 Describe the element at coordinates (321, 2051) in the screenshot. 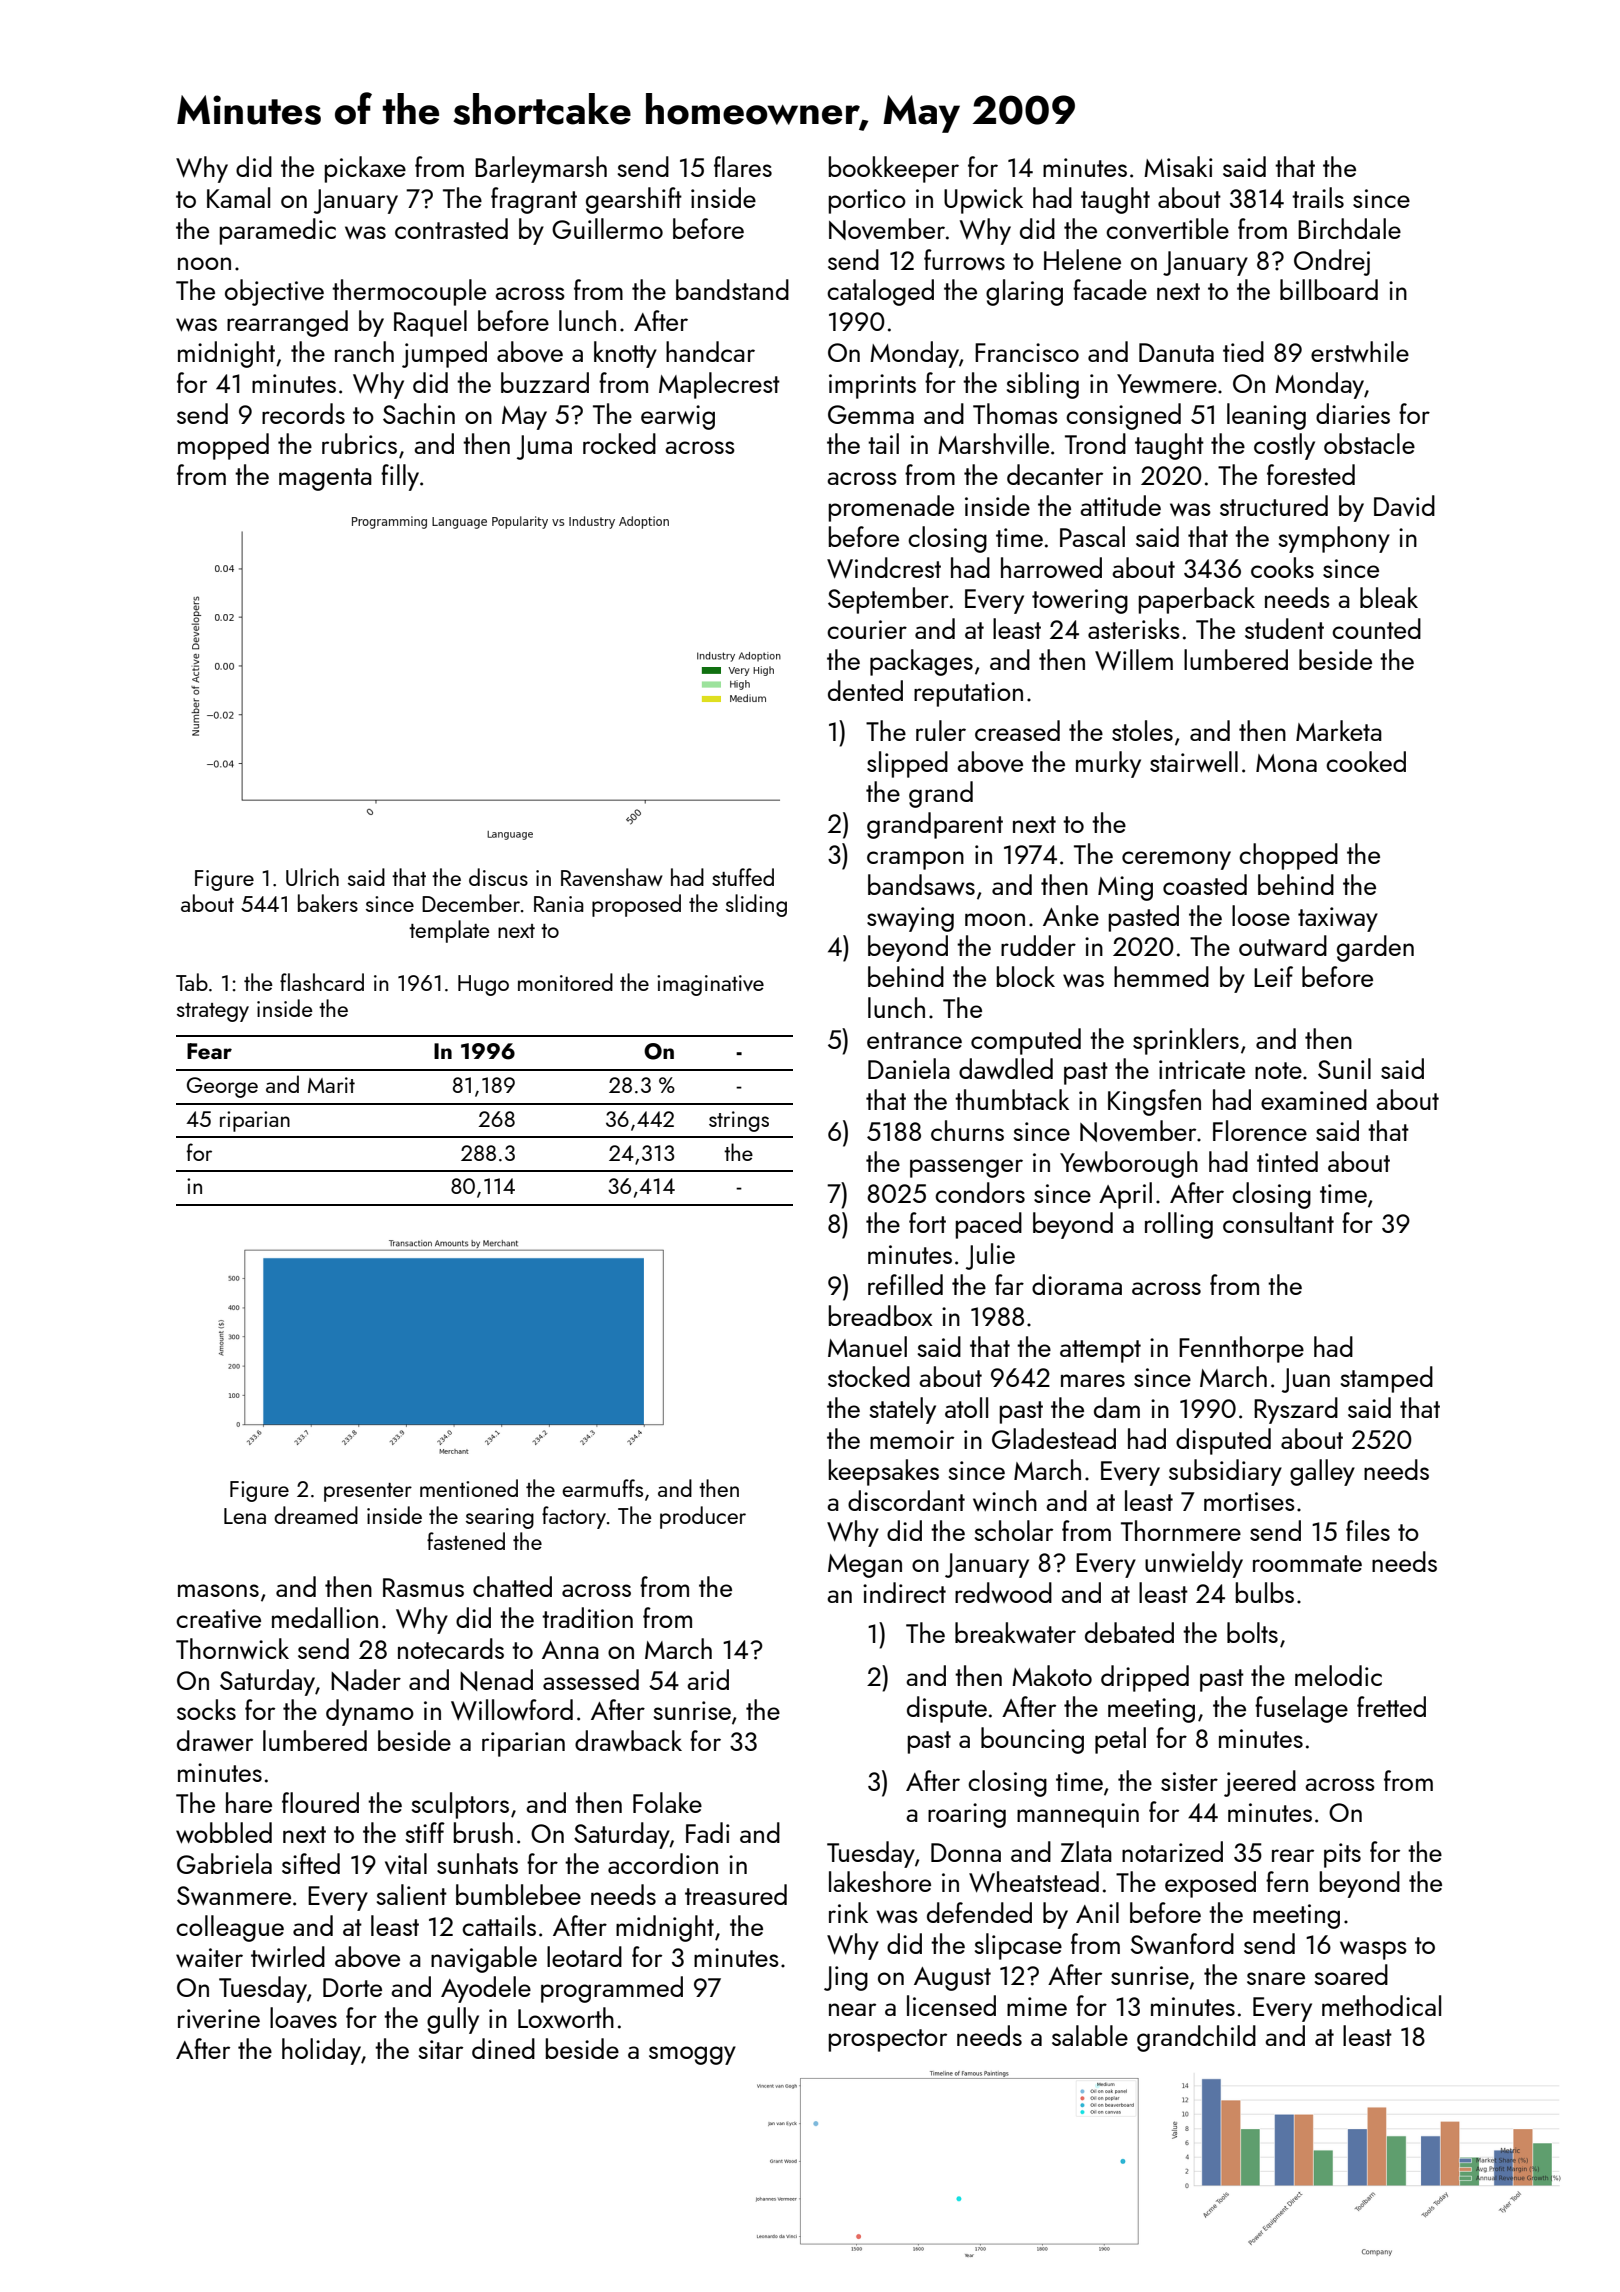

I see `holiday` at that location.
